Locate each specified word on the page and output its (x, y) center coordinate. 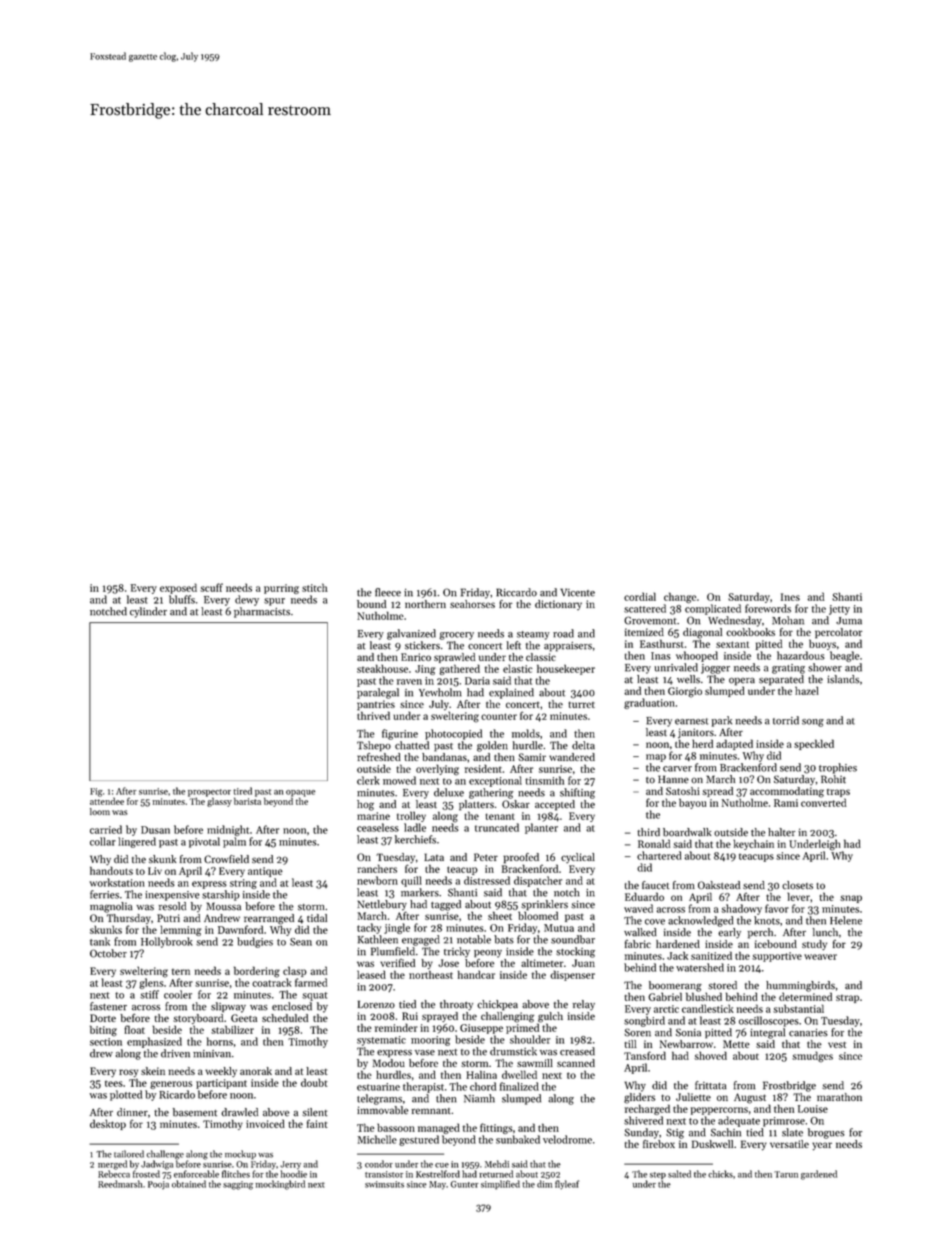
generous (171, 1085)
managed (439, 1128)
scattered (645, 608)
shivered (643, 1120)
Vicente (577, 592)
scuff (211, 587)
